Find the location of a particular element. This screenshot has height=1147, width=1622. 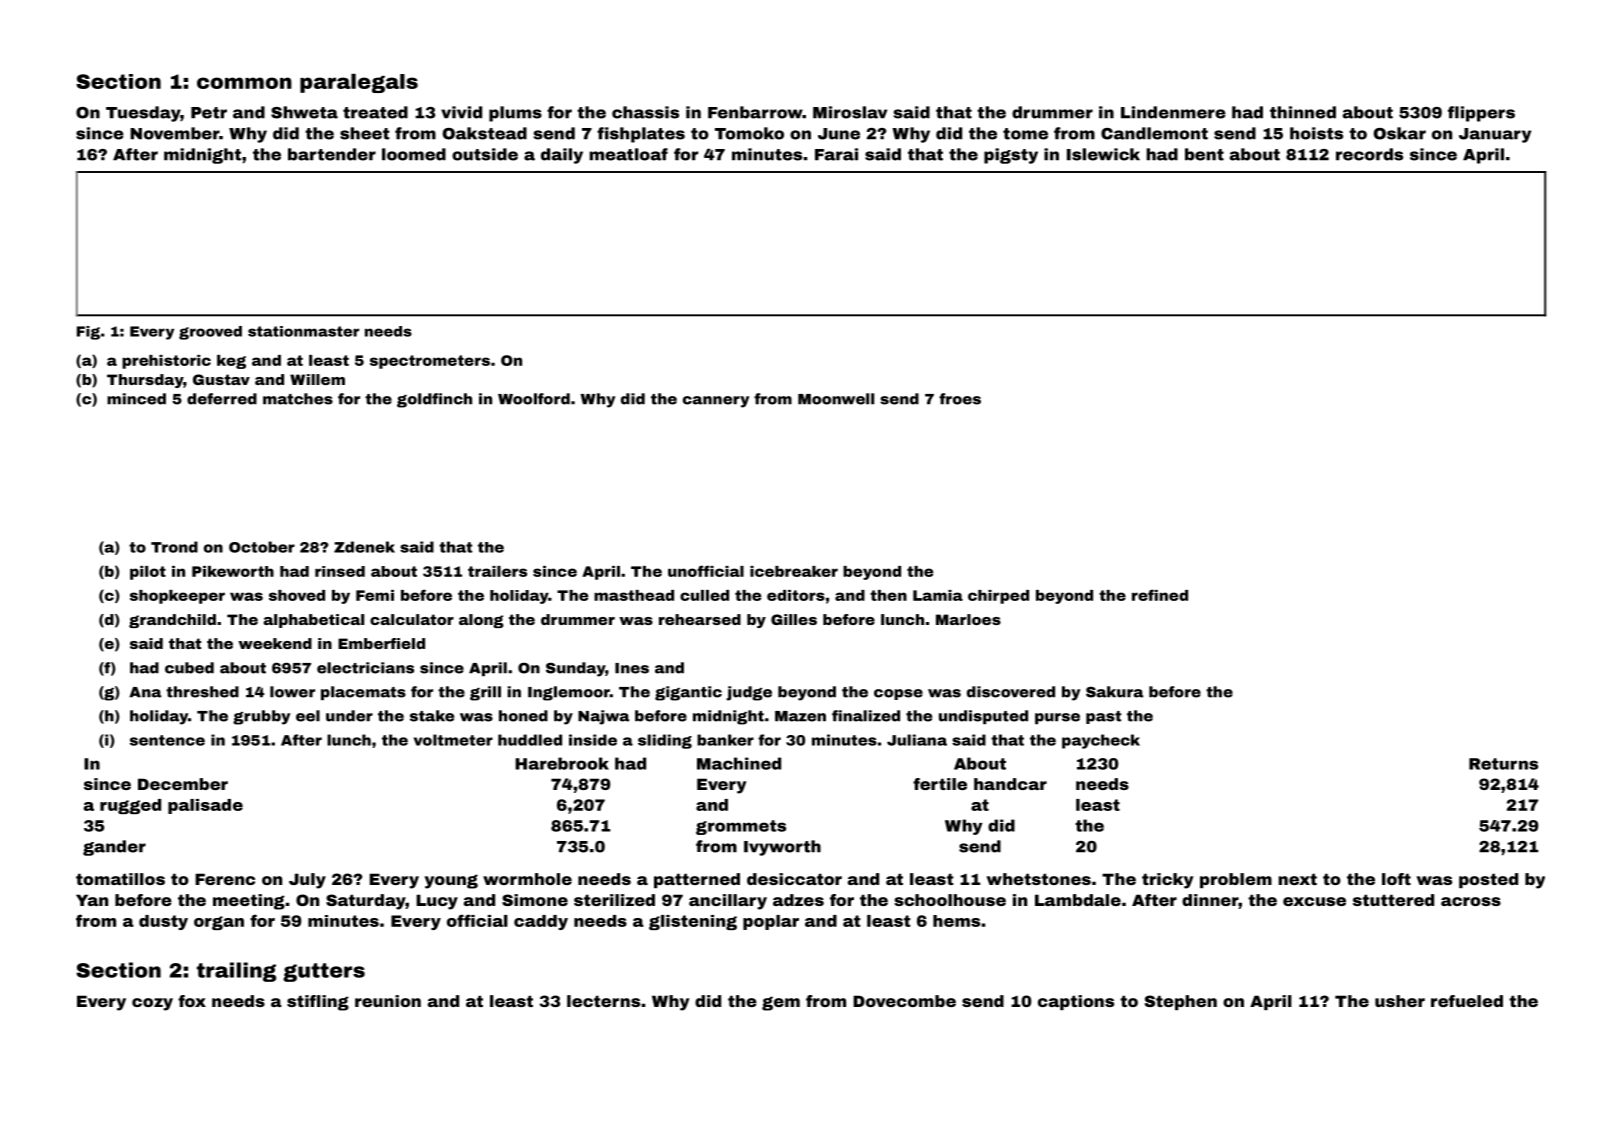

bartender is located at coordinates (332, 154).
